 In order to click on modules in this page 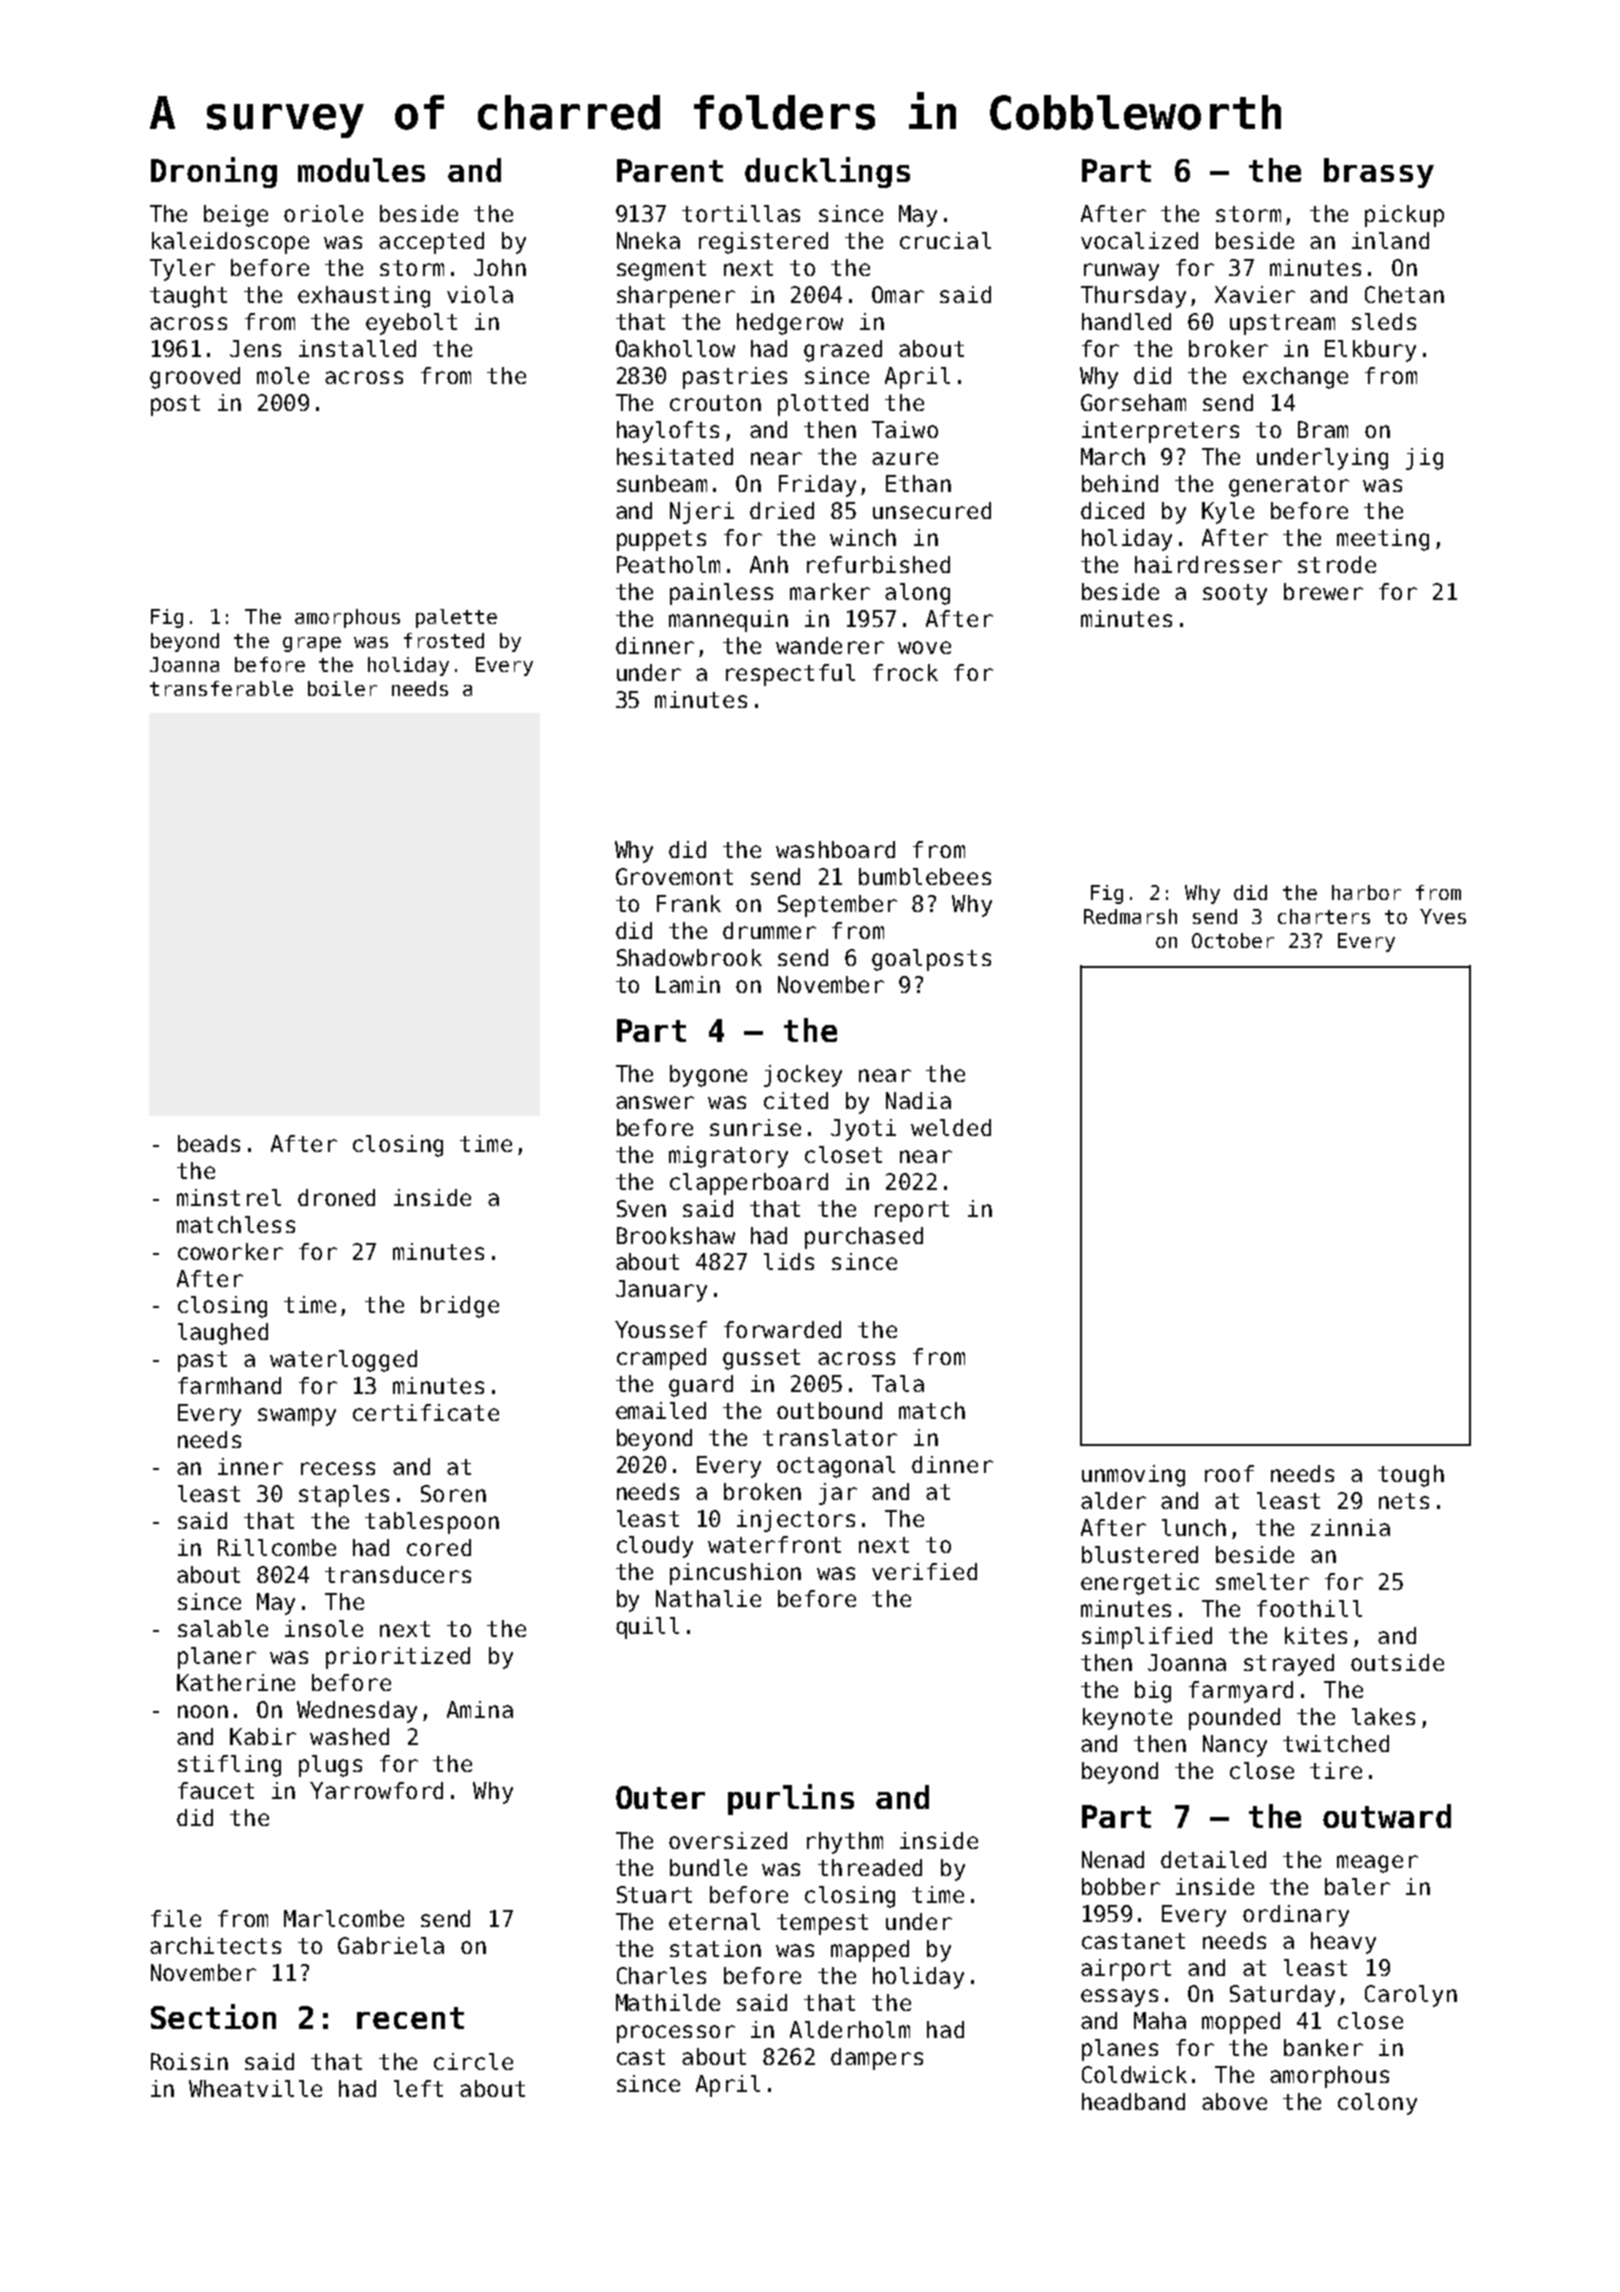, I will do `click(361, 170)`.
